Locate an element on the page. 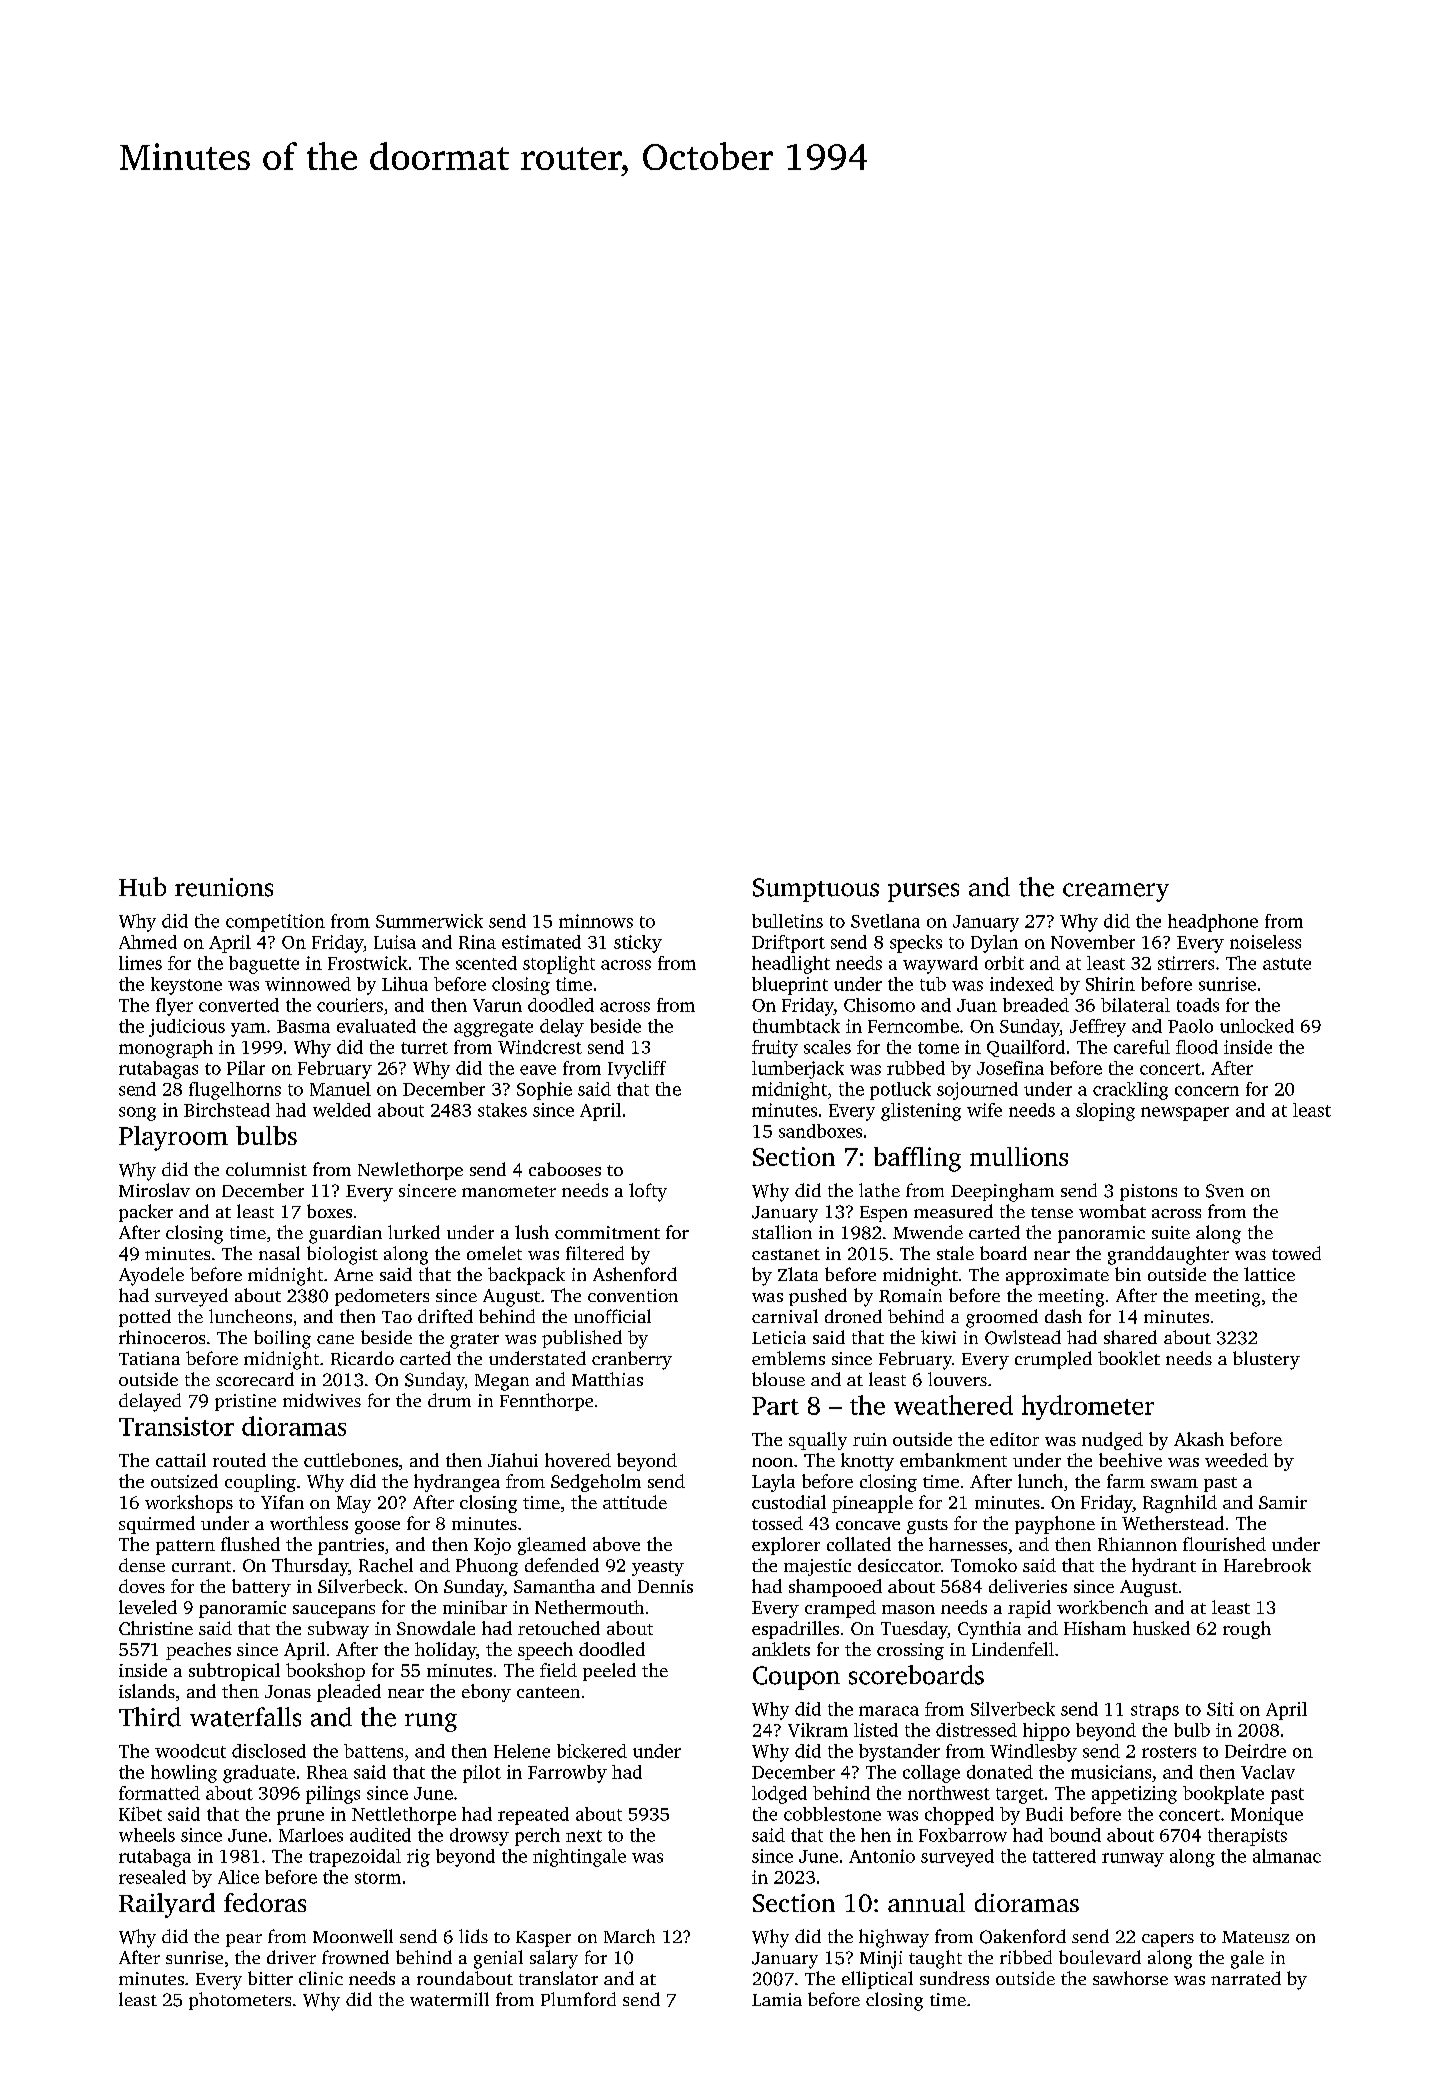 The image size is (1450, 2100). reunions is located at coordinates (224, 887).
